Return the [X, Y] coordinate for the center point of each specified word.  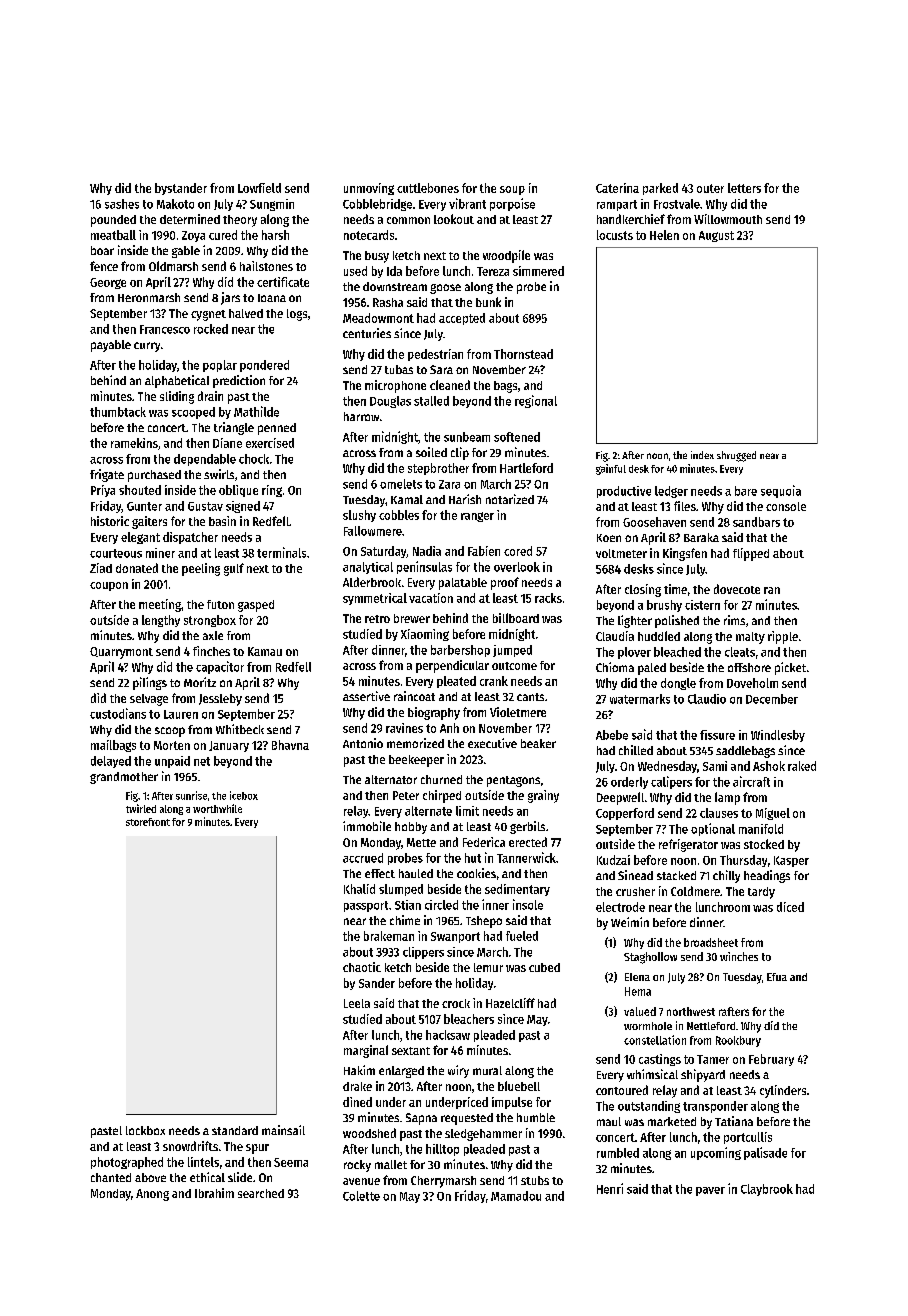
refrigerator [688, 845]
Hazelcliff [510, 1003]
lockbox [145, 1130]
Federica [484, 842]
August [716, 236]
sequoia [781, 491]
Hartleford [526, 468]
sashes [122, 204]
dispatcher [190, 538]
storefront [148, 822]
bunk [488, 302]
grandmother [124, 778]
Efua [777, 977]
